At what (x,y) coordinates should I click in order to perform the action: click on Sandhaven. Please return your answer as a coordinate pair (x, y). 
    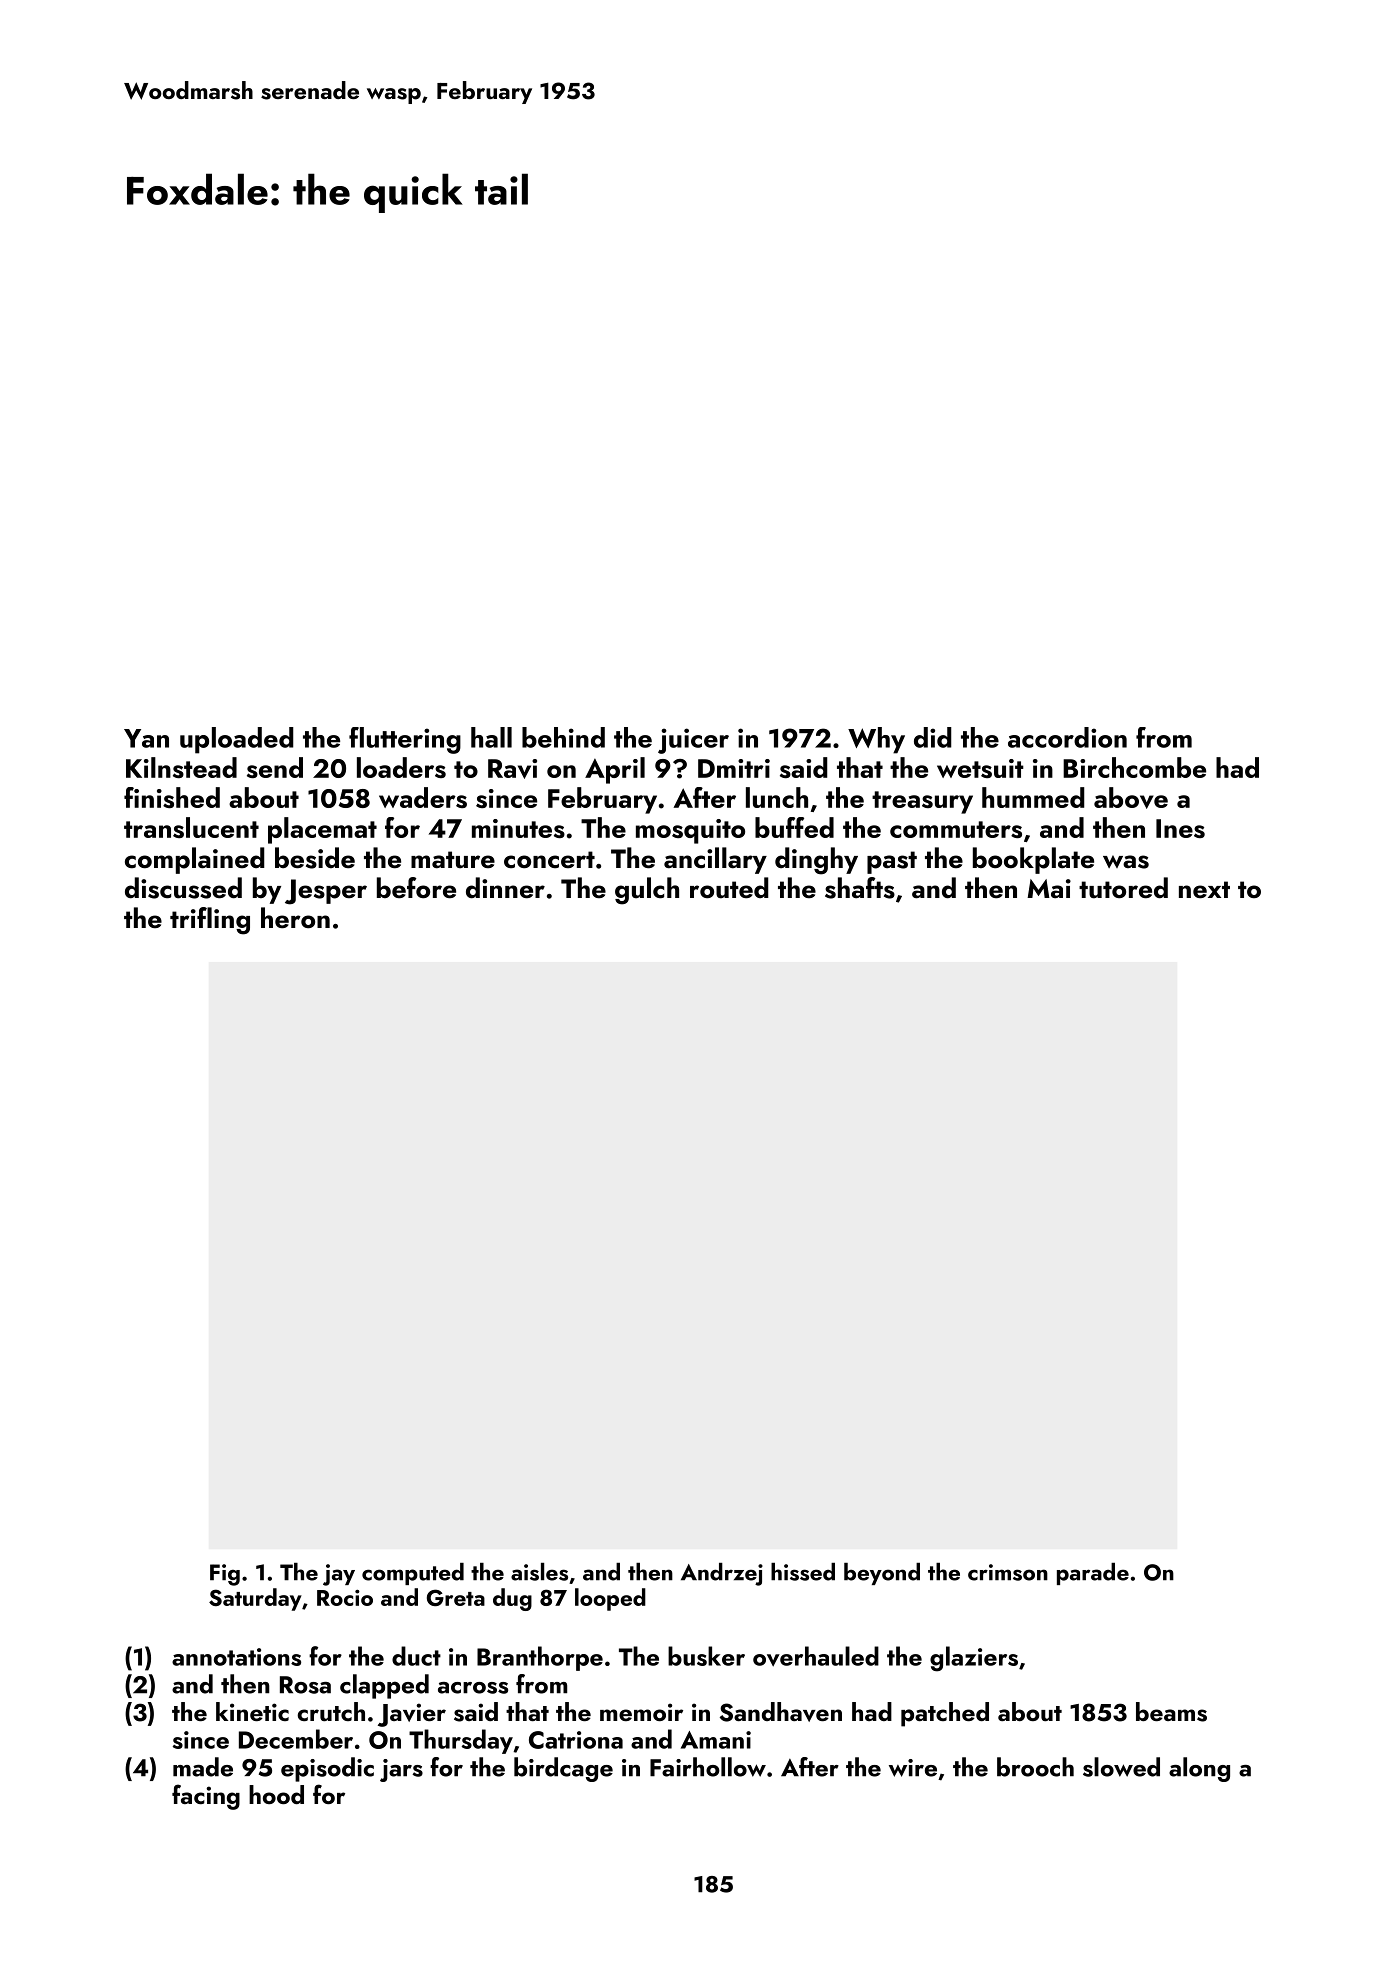
    Looking at the image, I should click on (781, 1712).
